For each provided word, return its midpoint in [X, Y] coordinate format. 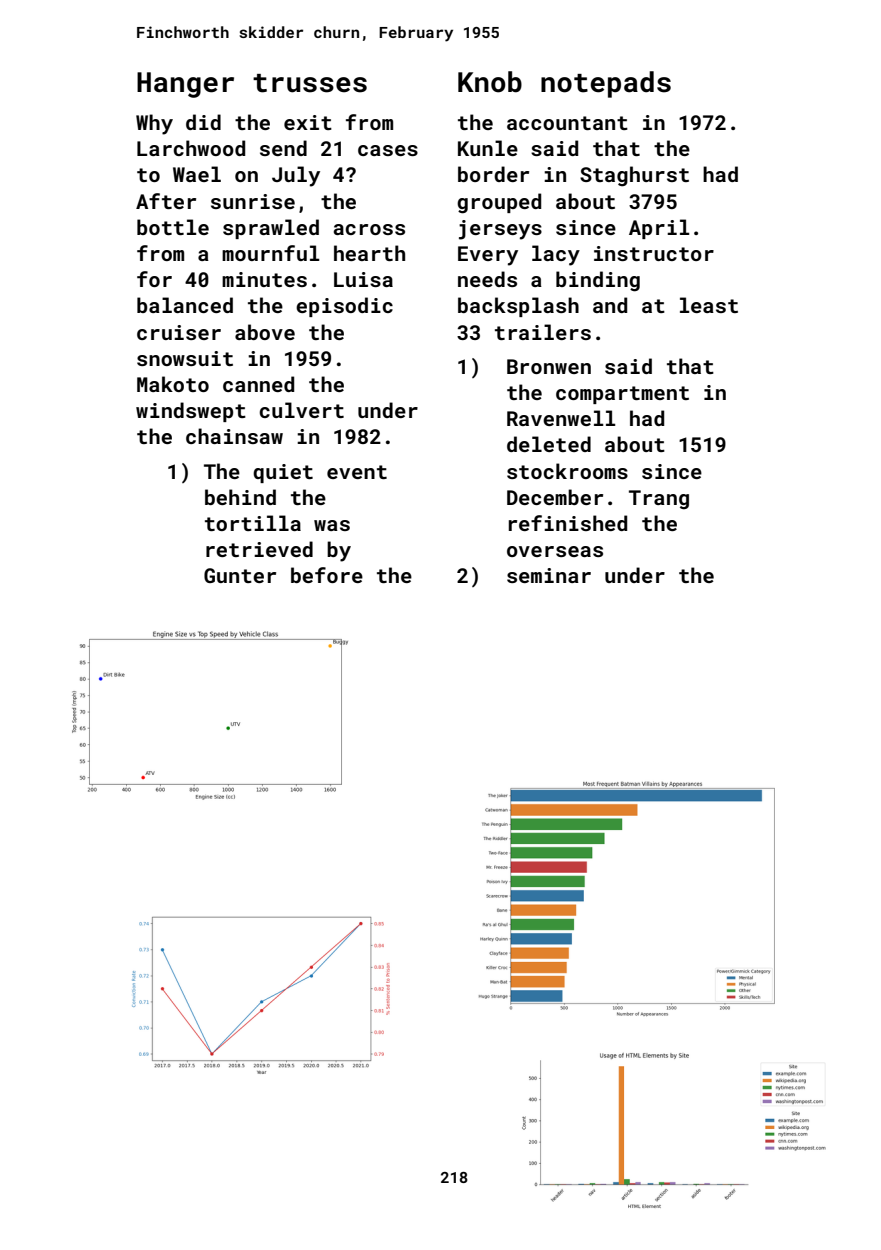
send [283, 148]
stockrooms [567, 471]
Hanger [185, 85]
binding [598, 281]
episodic [344, 307]
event [357, 472]
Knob [490, 82]
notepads [606, 84]
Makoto [173, 384]
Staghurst [634, 176]
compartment [622, 395]
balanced [185, 305]
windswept [191, 412]
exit [308, 122]
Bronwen [549, 366]
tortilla [253, 523]
